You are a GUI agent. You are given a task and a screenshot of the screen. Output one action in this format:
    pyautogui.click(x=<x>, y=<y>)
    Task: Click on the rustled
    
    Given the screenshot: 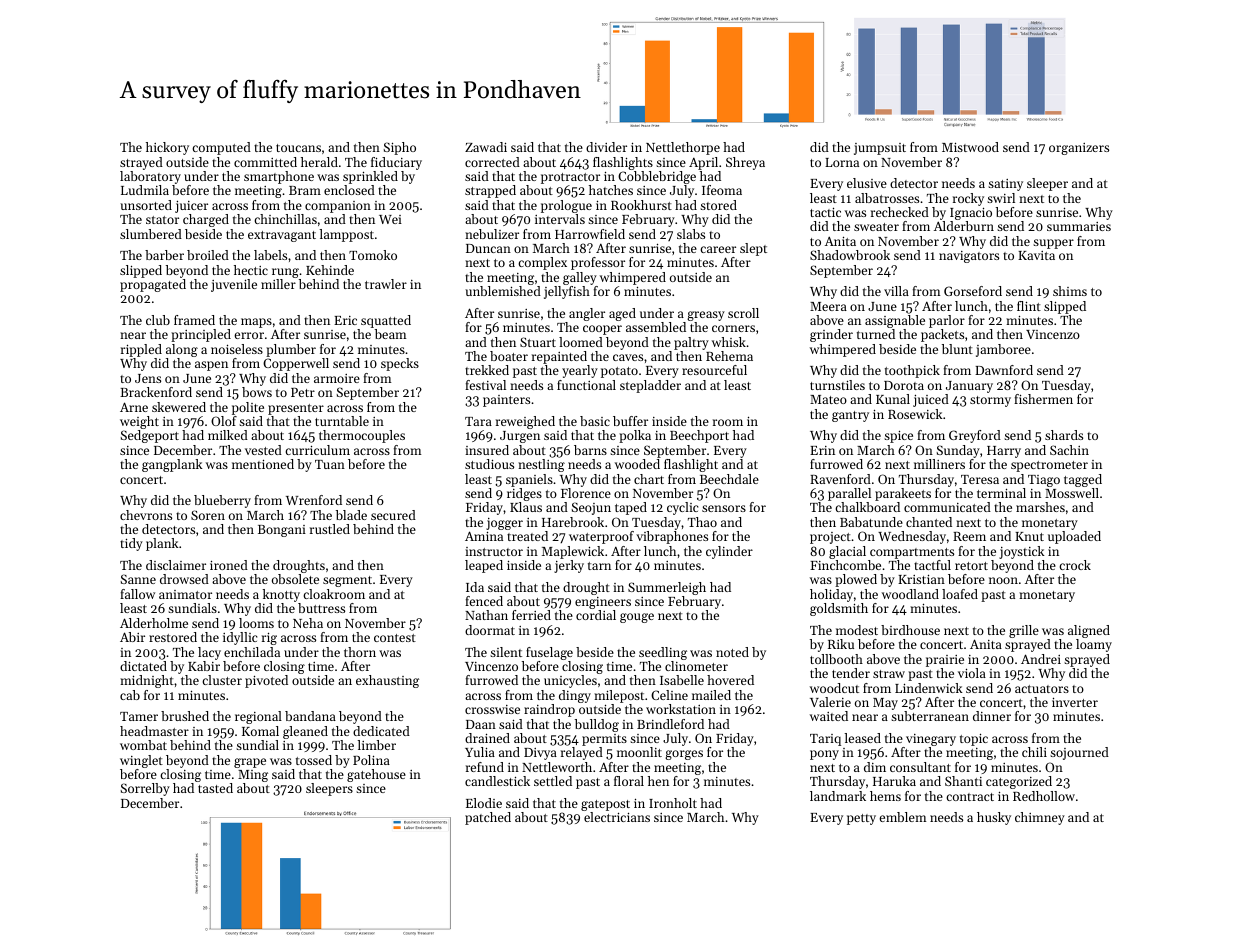 What is the action you would take?
    pyautogui.click(x=330, y=529)
